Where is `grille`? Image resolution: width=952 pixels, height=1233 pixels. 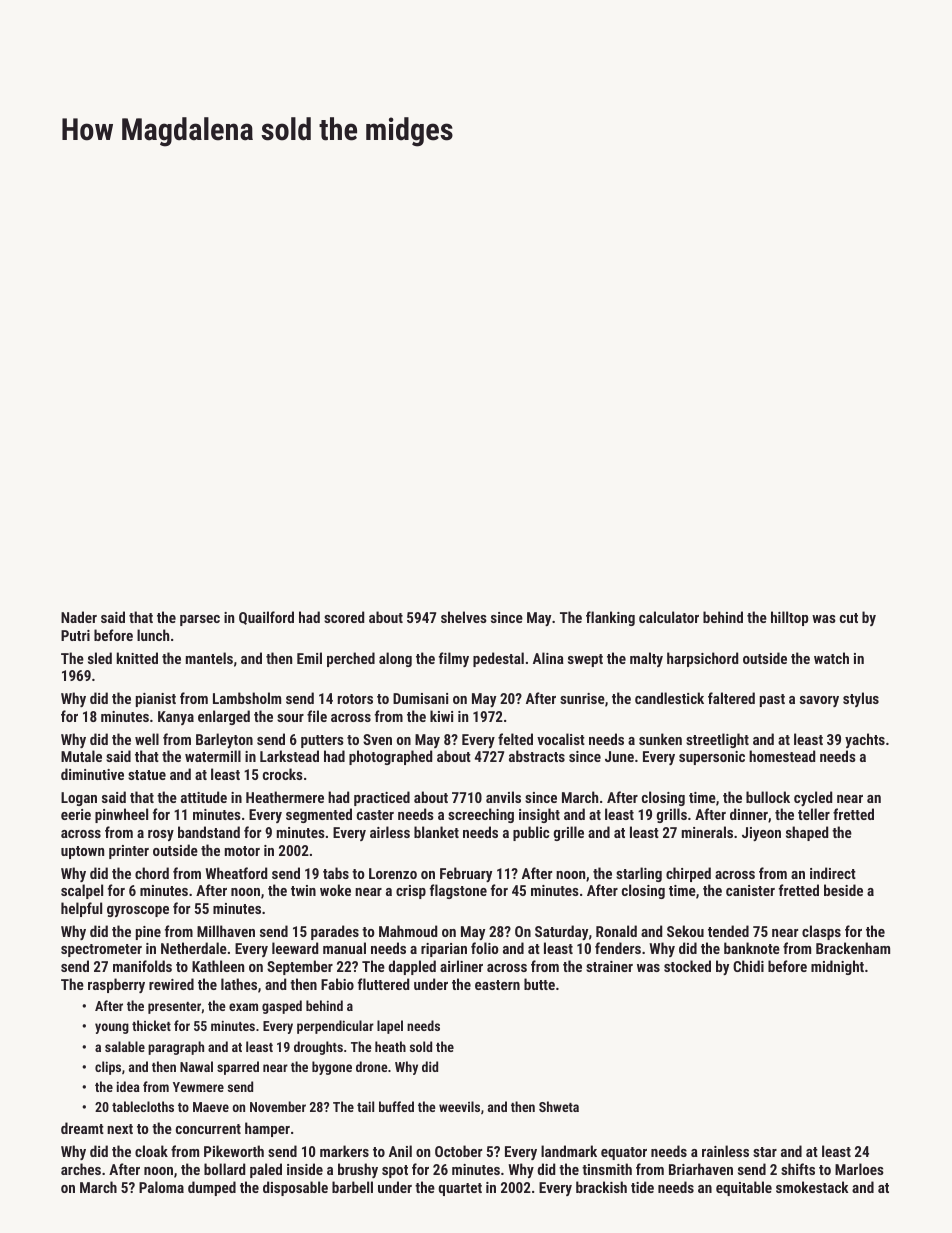
grille is located at coordinates (569, 833).
